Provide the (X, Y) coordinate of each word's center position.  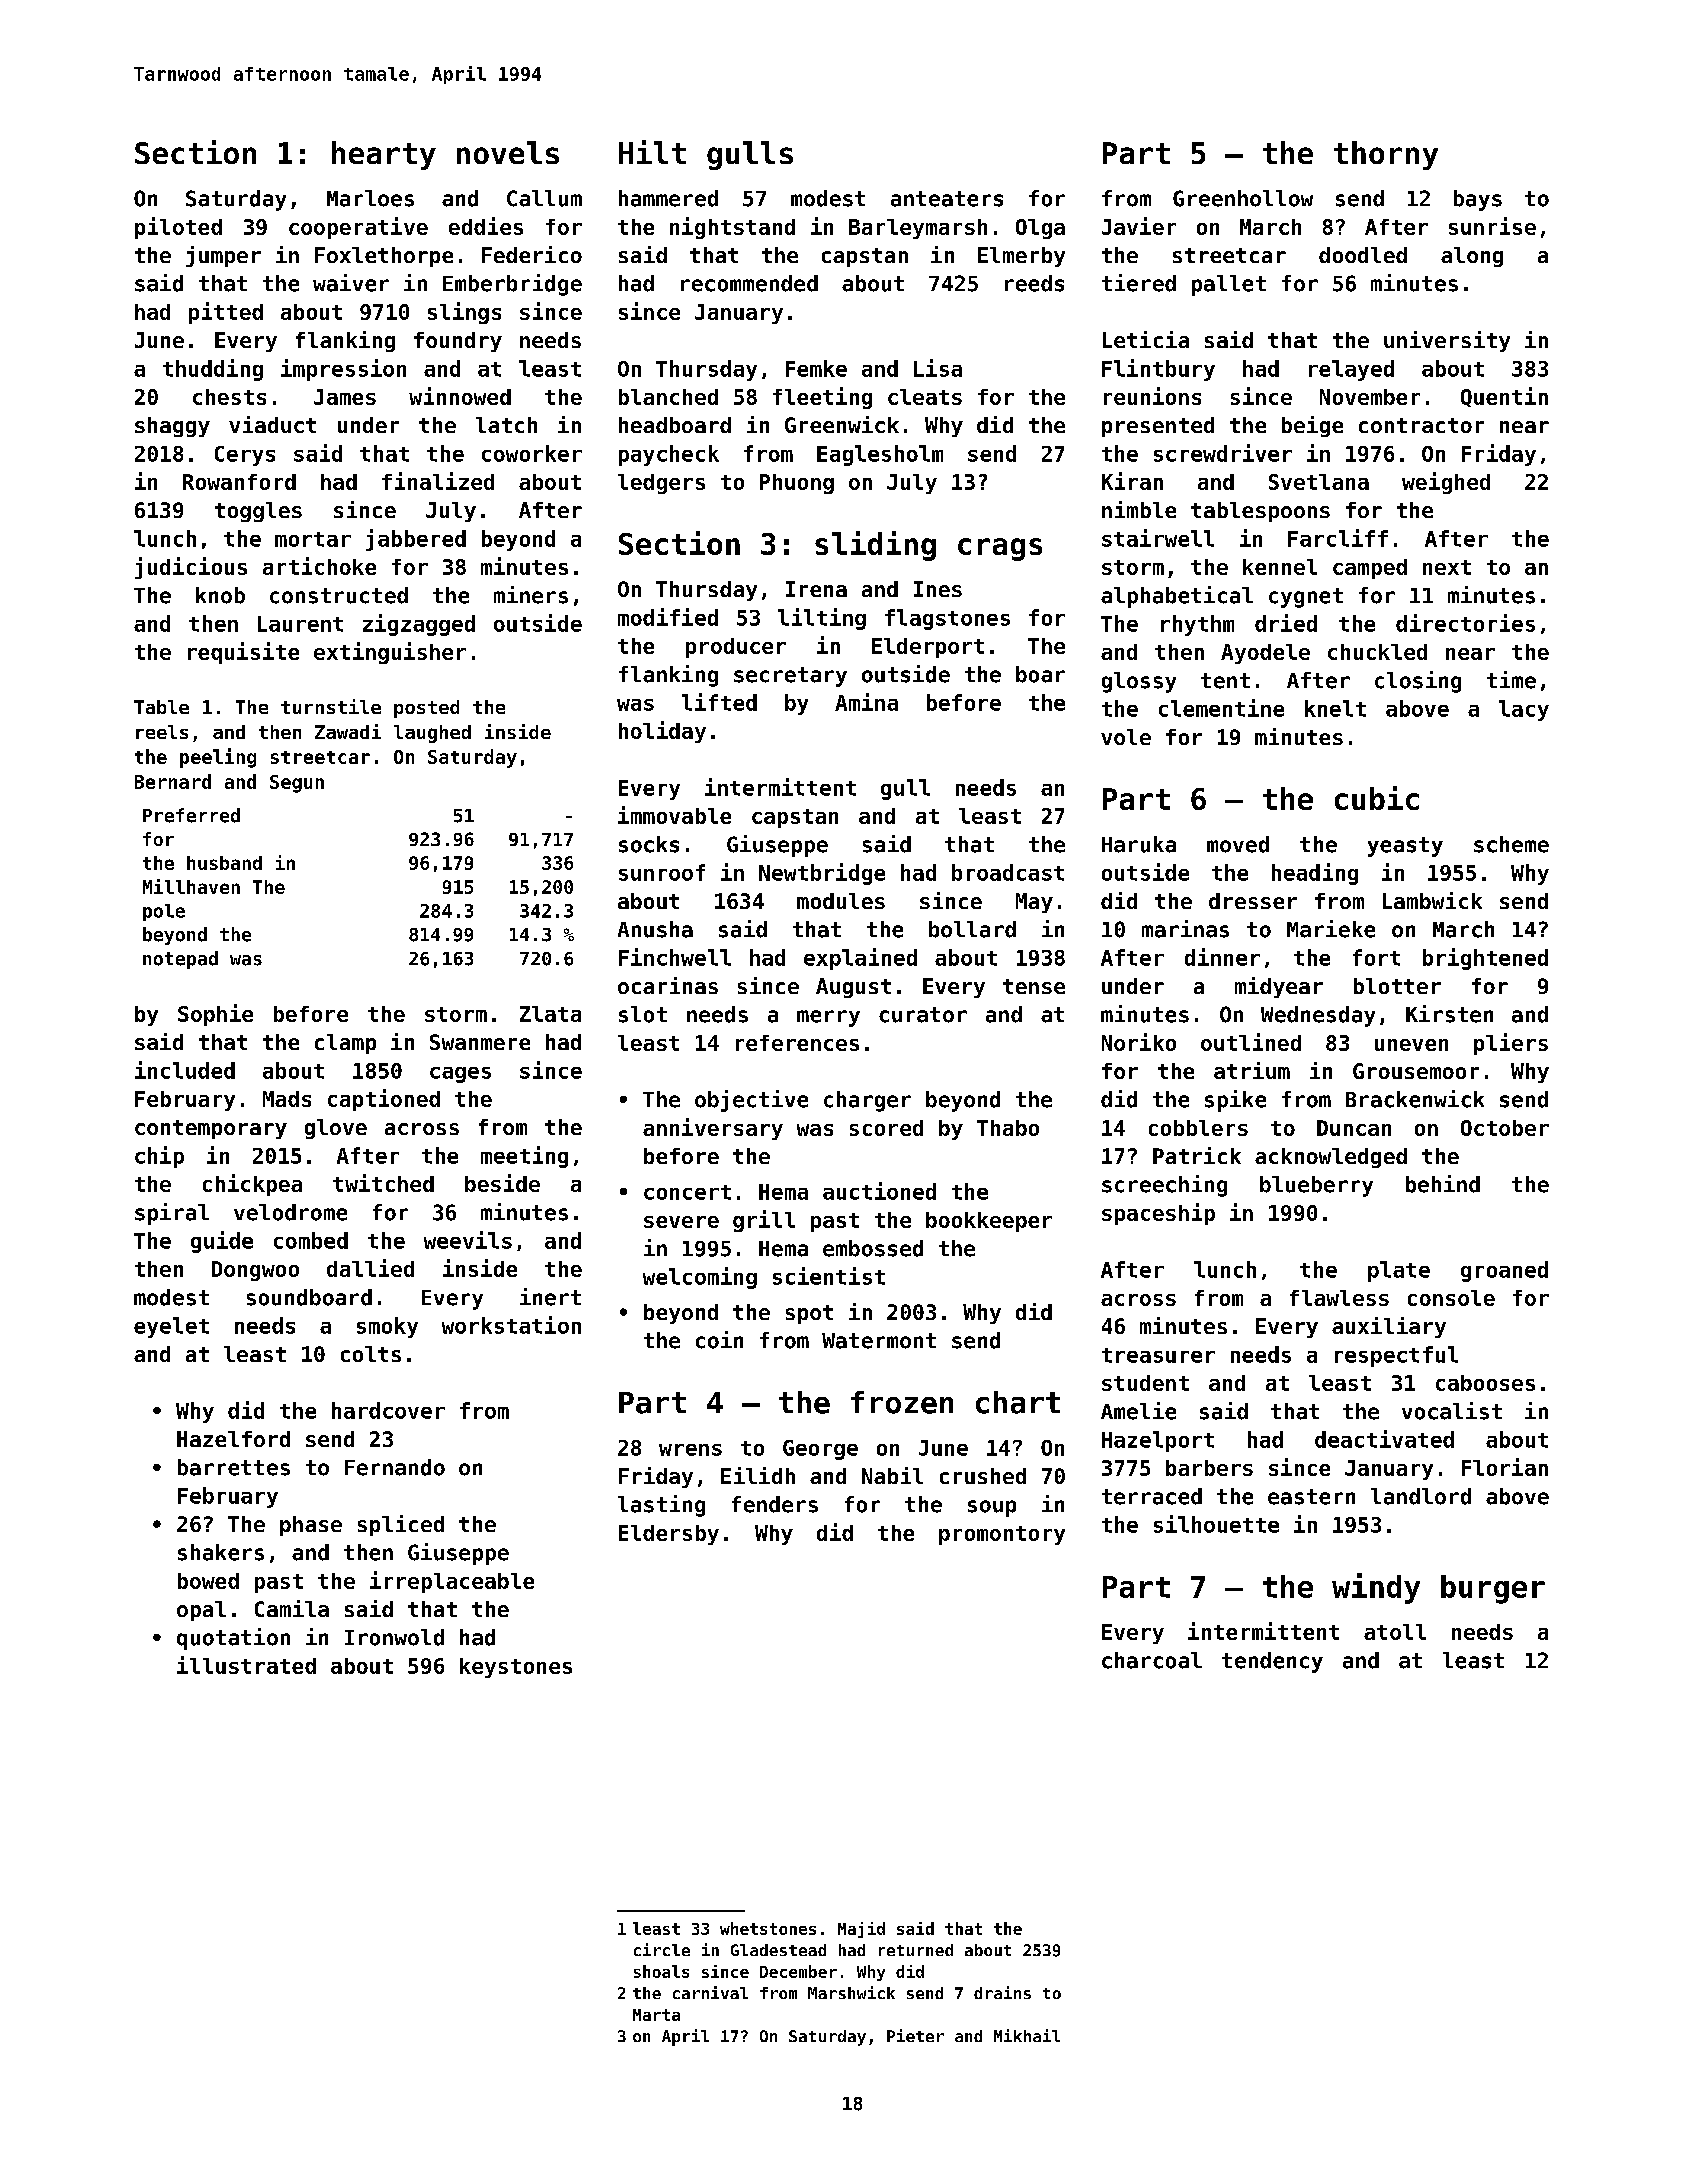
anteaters (947, 199)
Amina (866, 702)
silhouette (1216, 1524)
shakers (221, 1552)
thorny (1386, 155)
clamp (345, 1044)
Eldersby (669, 1535)
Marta (656, 2015)
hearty (384, 155)
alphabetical (1177, 597)
